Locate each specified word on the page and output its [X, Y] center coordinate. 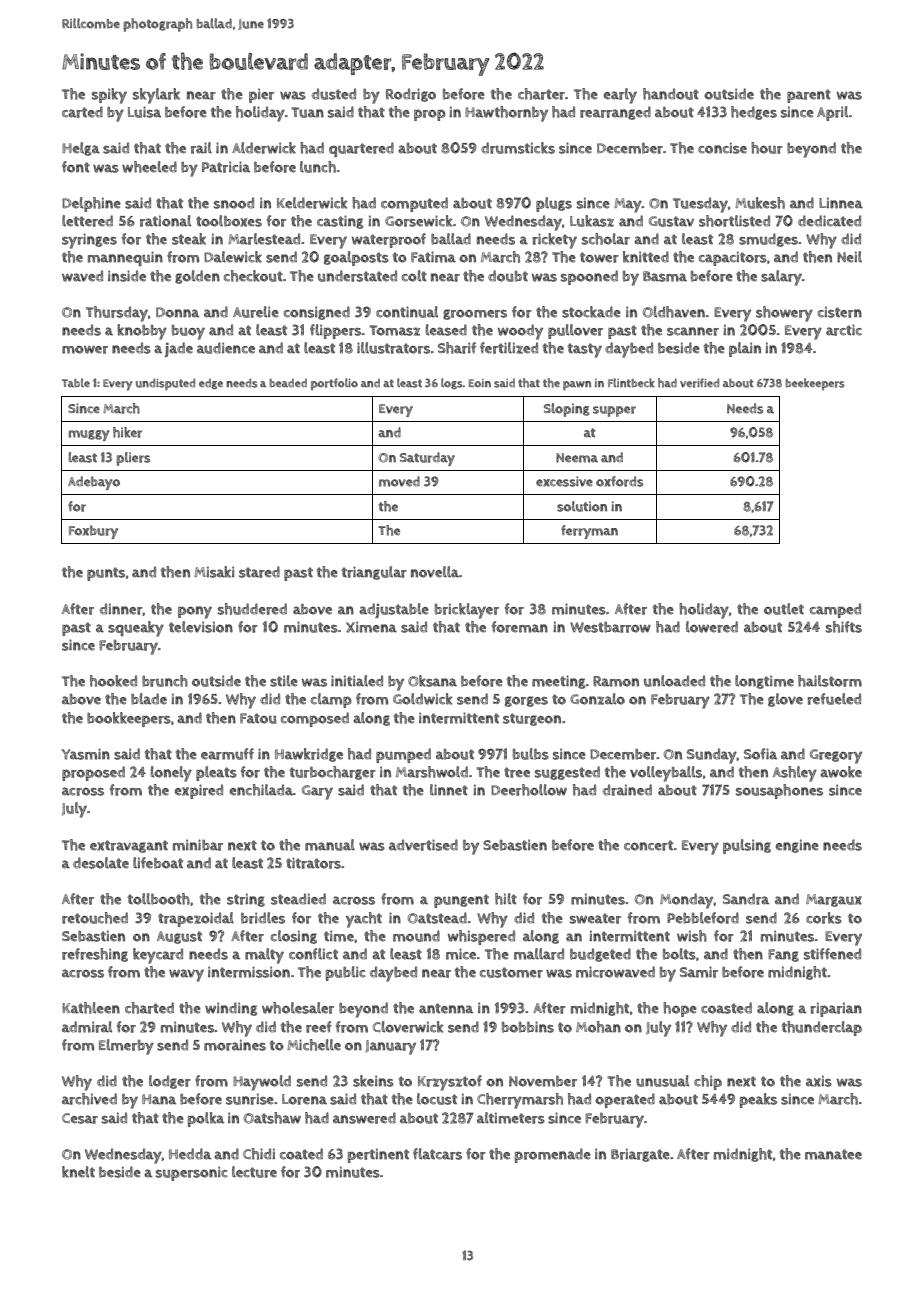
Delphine [91, 204]
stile [284, 681]
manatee [833, 1154]
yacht [364, 920]
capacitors [733, 258]
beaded [288, 383]
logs [452, 383]
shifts [844, 627]
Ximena [371, 627]
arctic [844, 330]
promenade [553, 1155]
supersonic [192, 1173]
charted [149, 1008]
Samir [699, 972]
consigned [317, 313]
